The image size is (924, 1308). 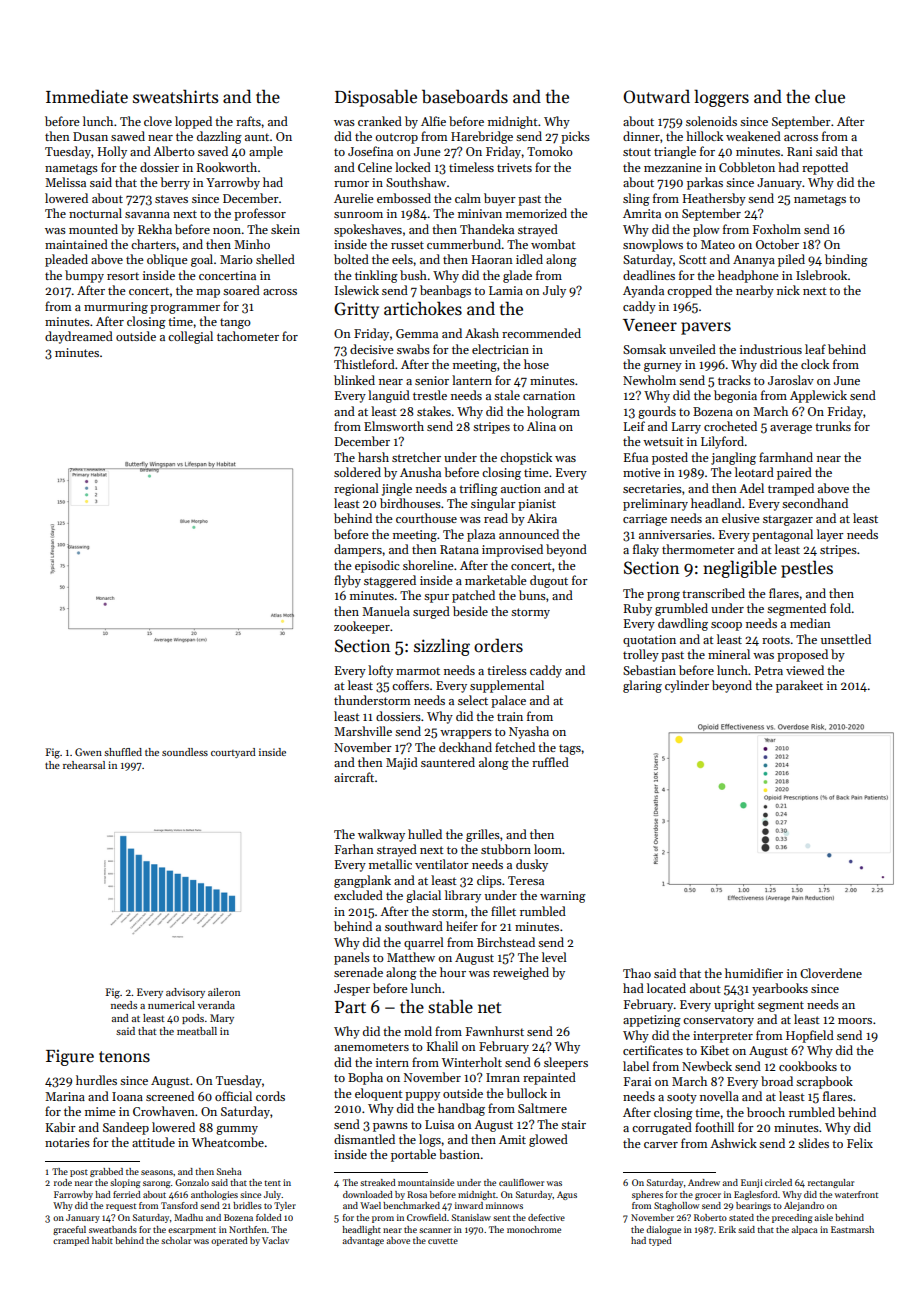 I want to click on sloping, so click(x=125, y=1183).
